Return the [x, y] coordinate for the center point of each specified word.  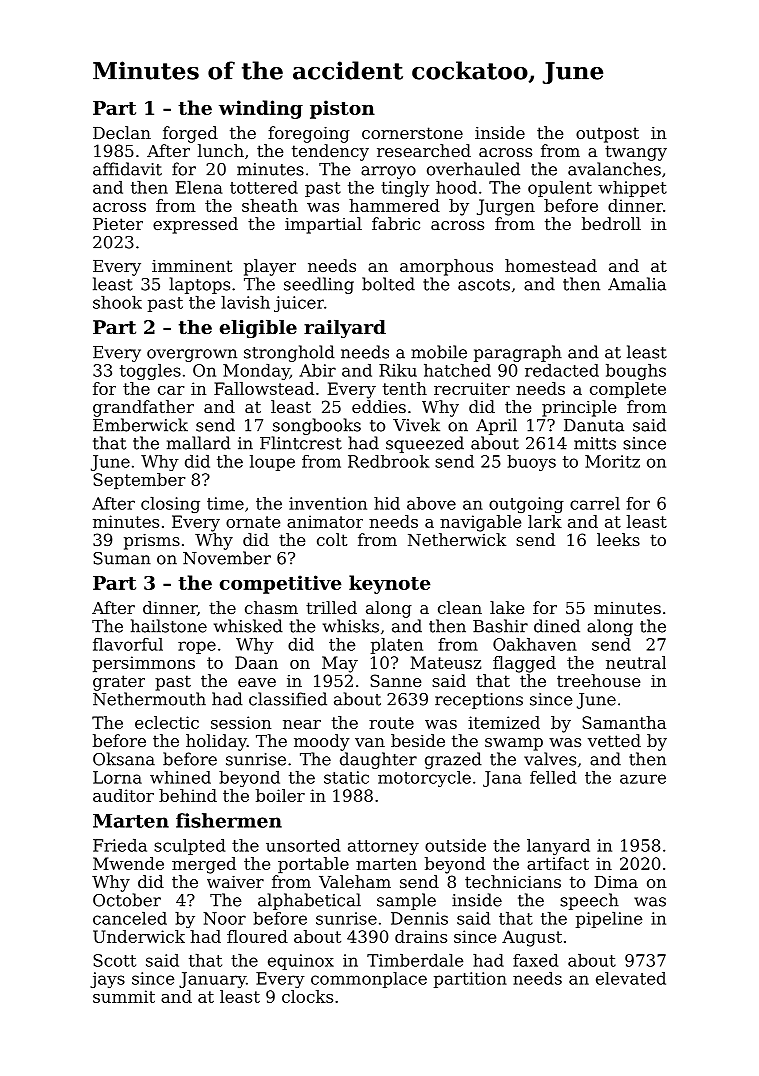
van [370, 742]
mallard [199, 443]
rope [197, 647]
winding [261, 109]
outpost [607, 135]
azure [643, 779]
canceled [130, 918]
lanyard [558, 847]
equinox [301, 962]
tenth [405, 388]
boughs [636, 372]
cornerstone [412, 133]
